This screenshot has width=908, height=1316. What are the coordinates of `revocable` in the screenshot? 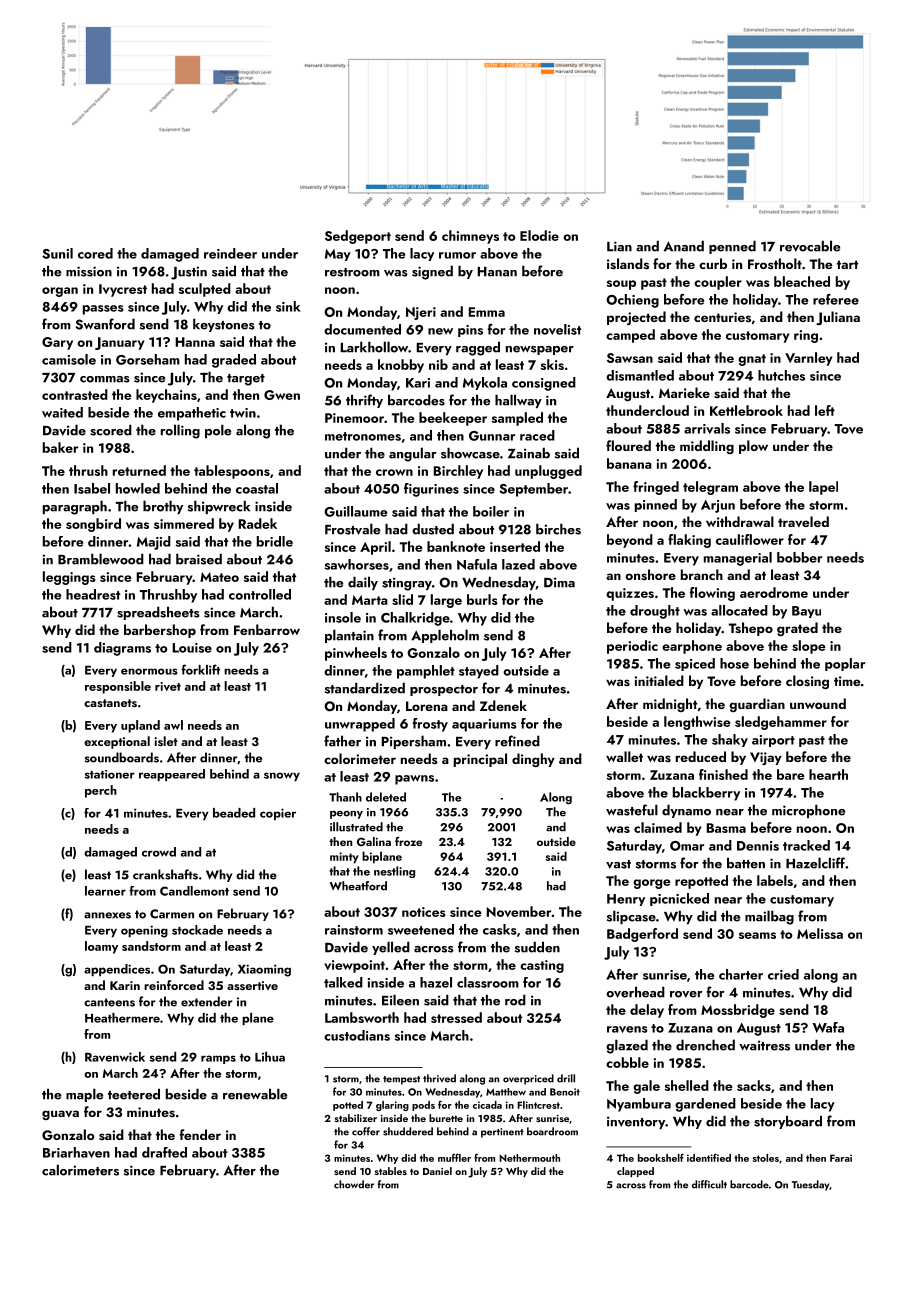 It's located at (810, 246).
